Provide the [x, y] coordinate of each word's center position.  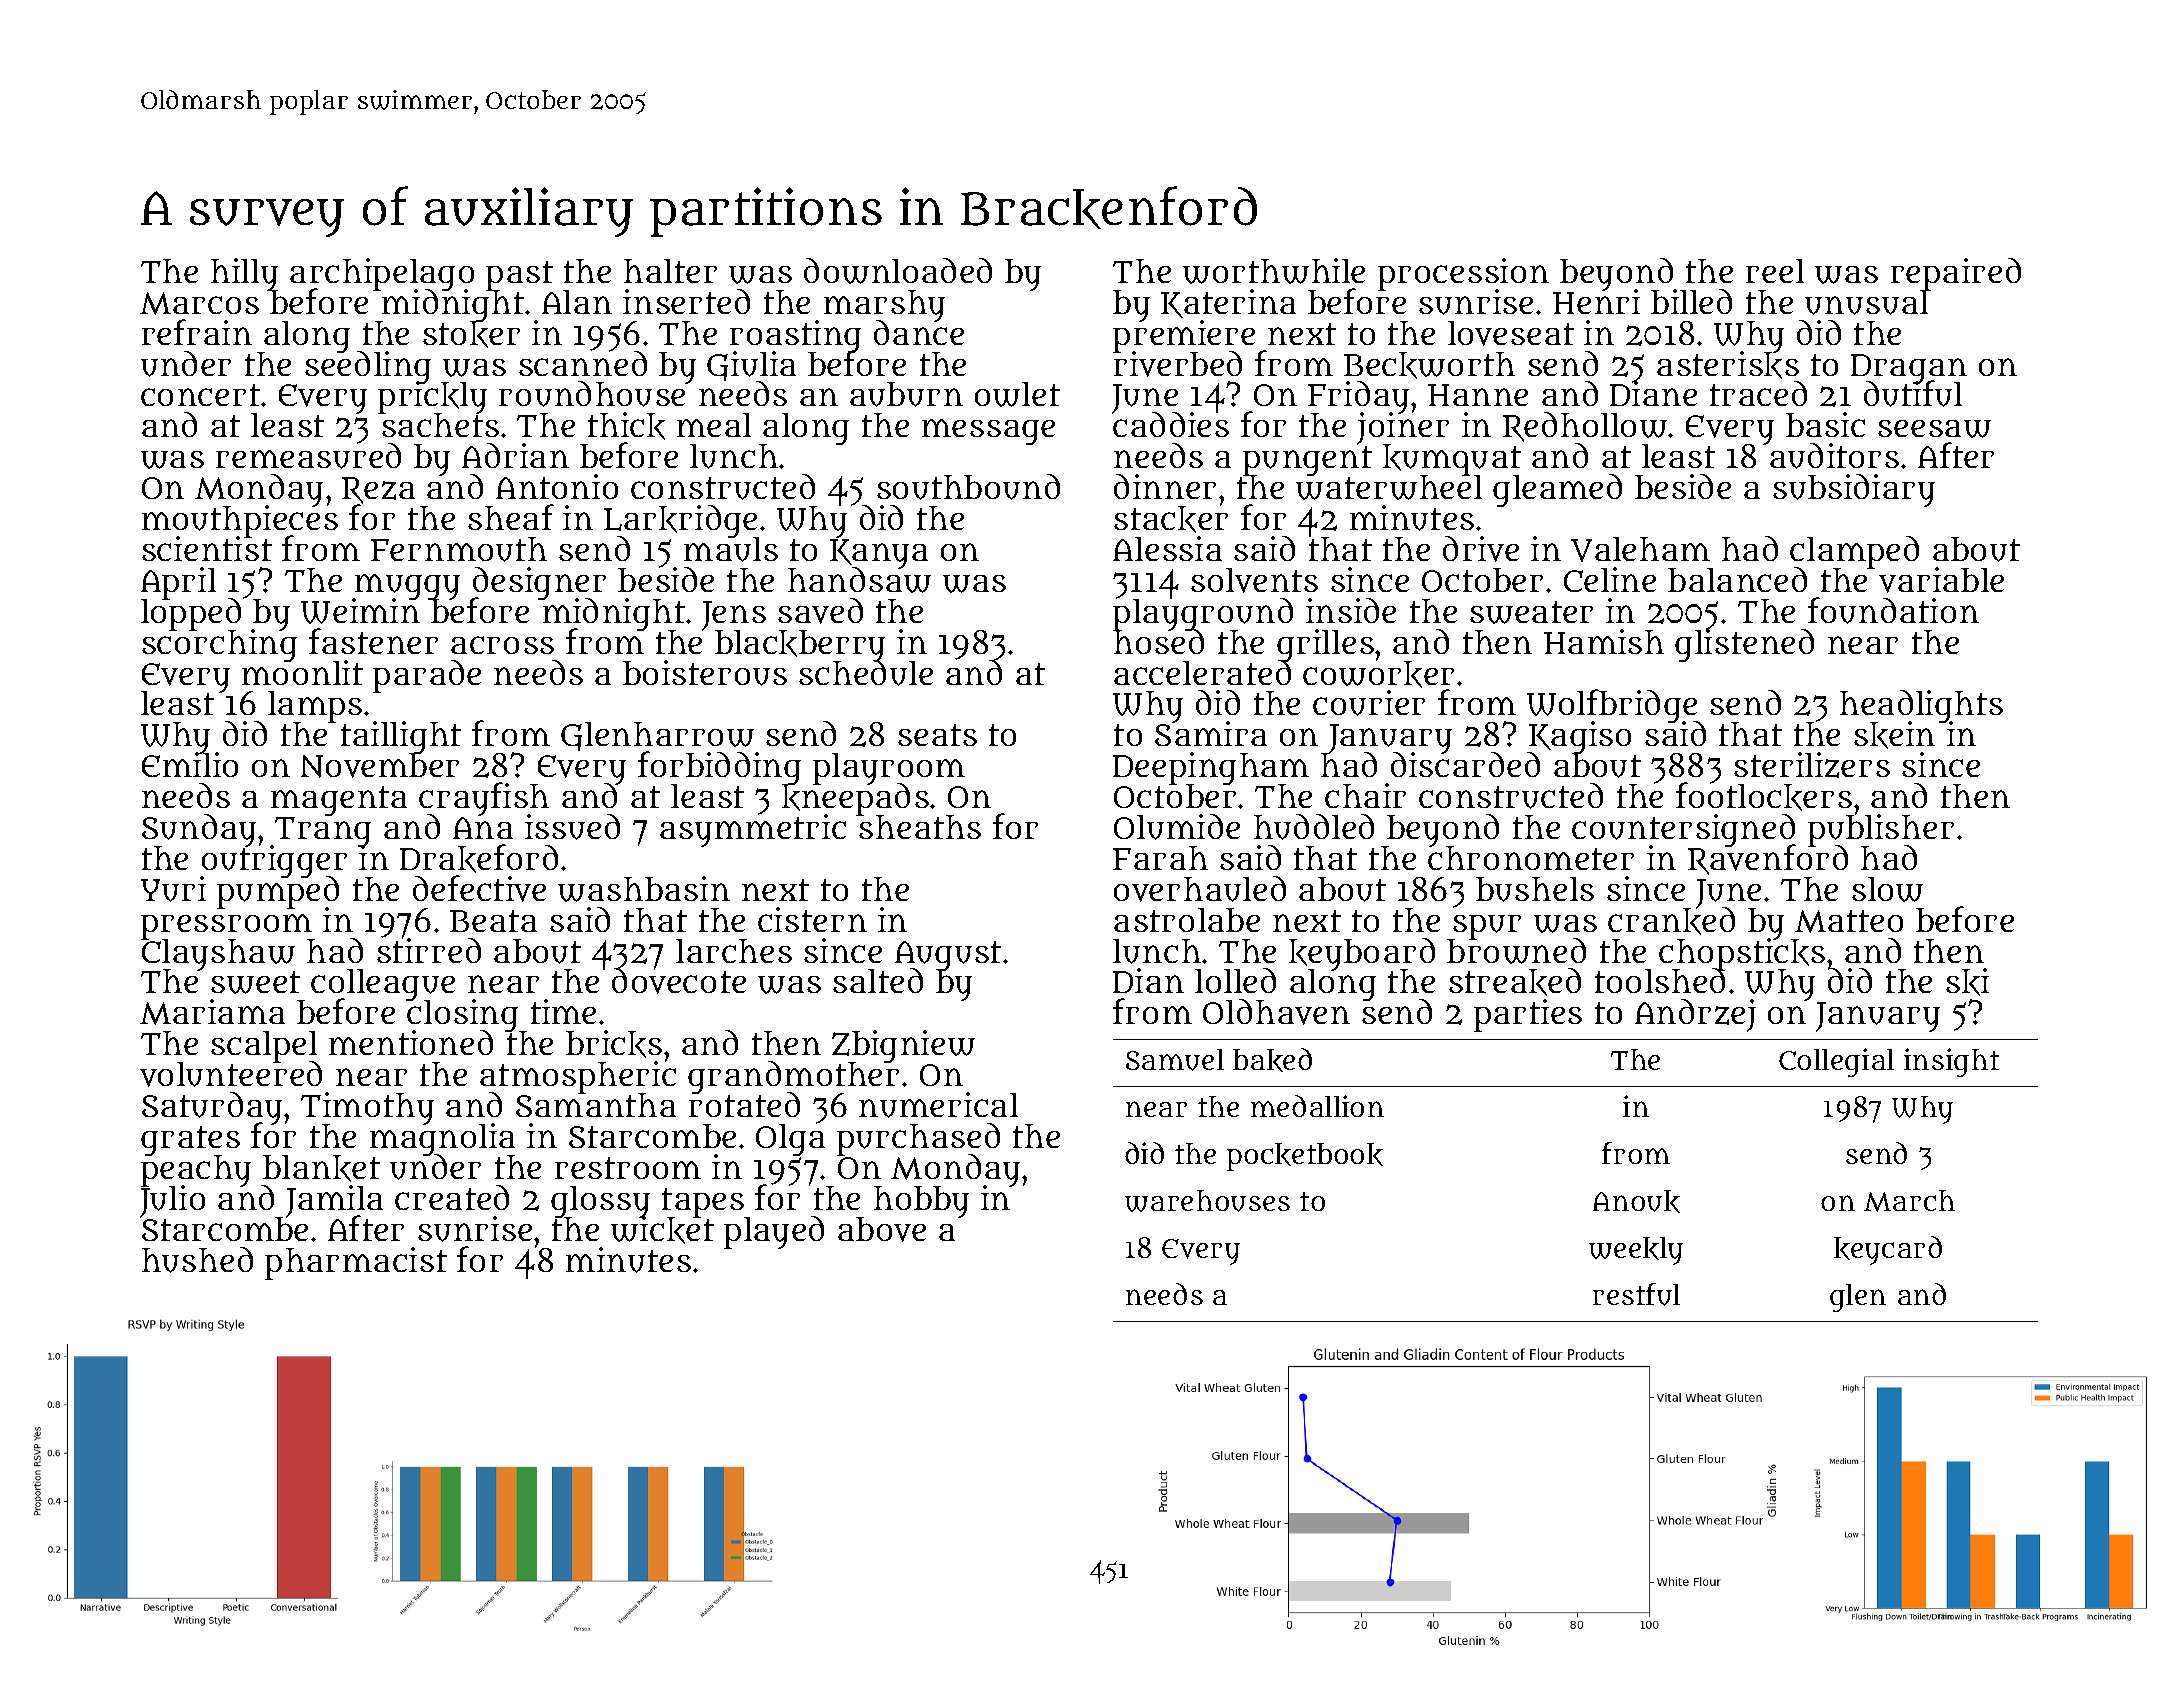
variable [1941, 580]
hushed [197, 1260]
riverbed [1177, 364]
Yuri [173, 889]
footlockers [1764, 797]
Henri [1596, 302]
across [502, 645]
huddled [1314, 827]
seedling [368, 367]
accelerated [1202, 673]
